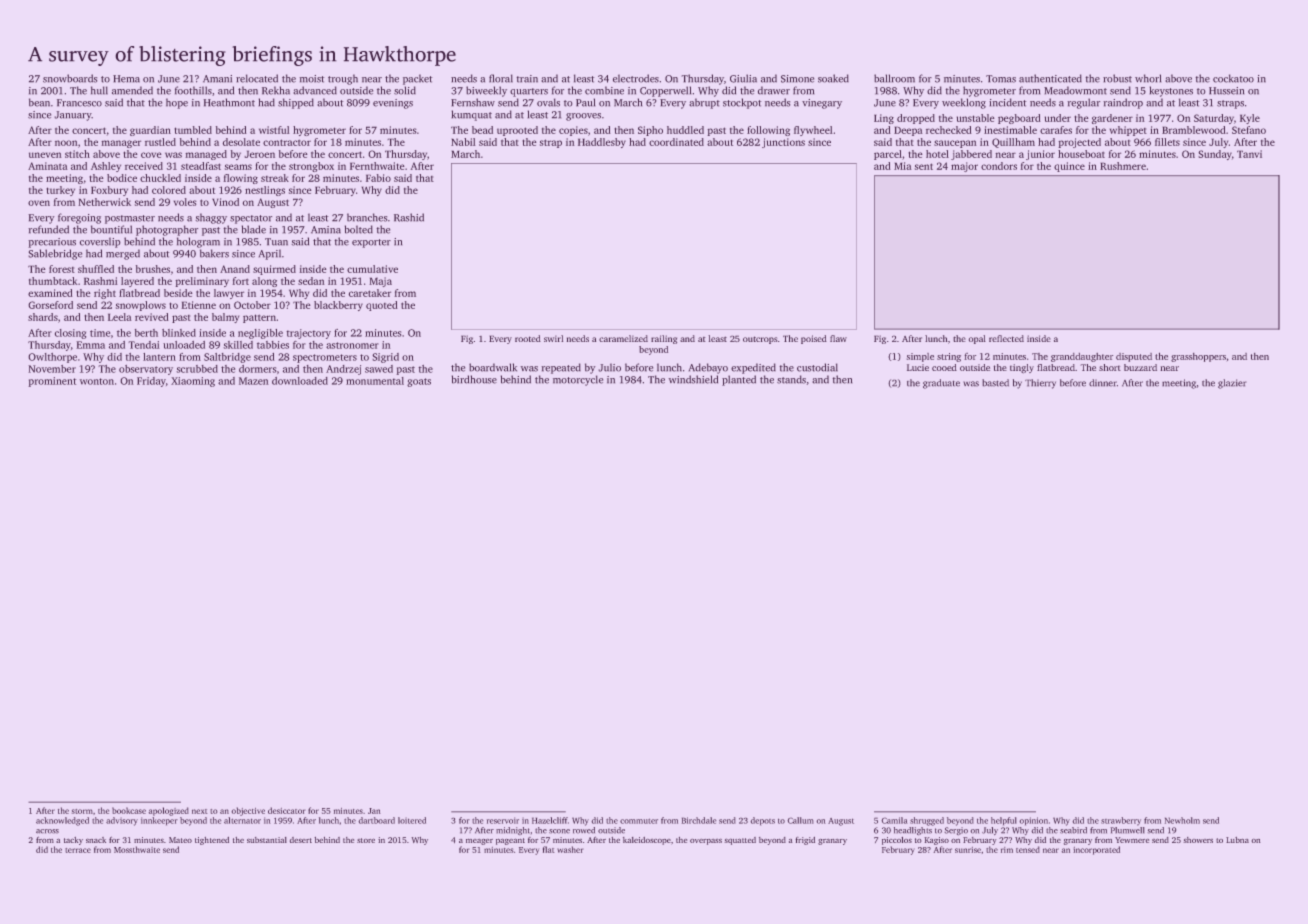  Describe the element at coordinates (1007, 850) in the screenshot. I see `rim` at that location.
